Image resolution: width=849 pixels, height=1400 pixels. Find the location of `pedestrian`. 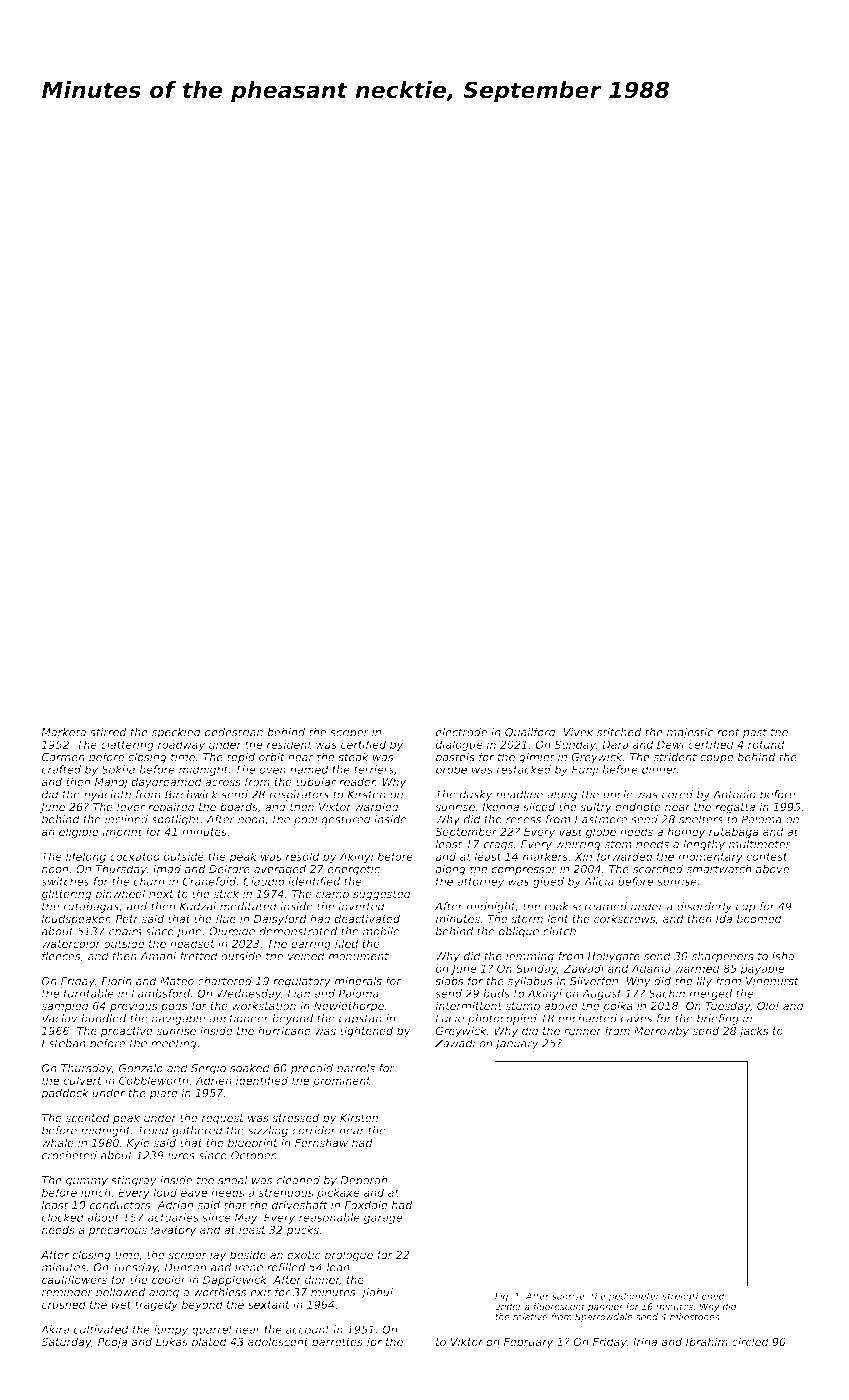

pedestrian is located at coordinates (233, 733).
